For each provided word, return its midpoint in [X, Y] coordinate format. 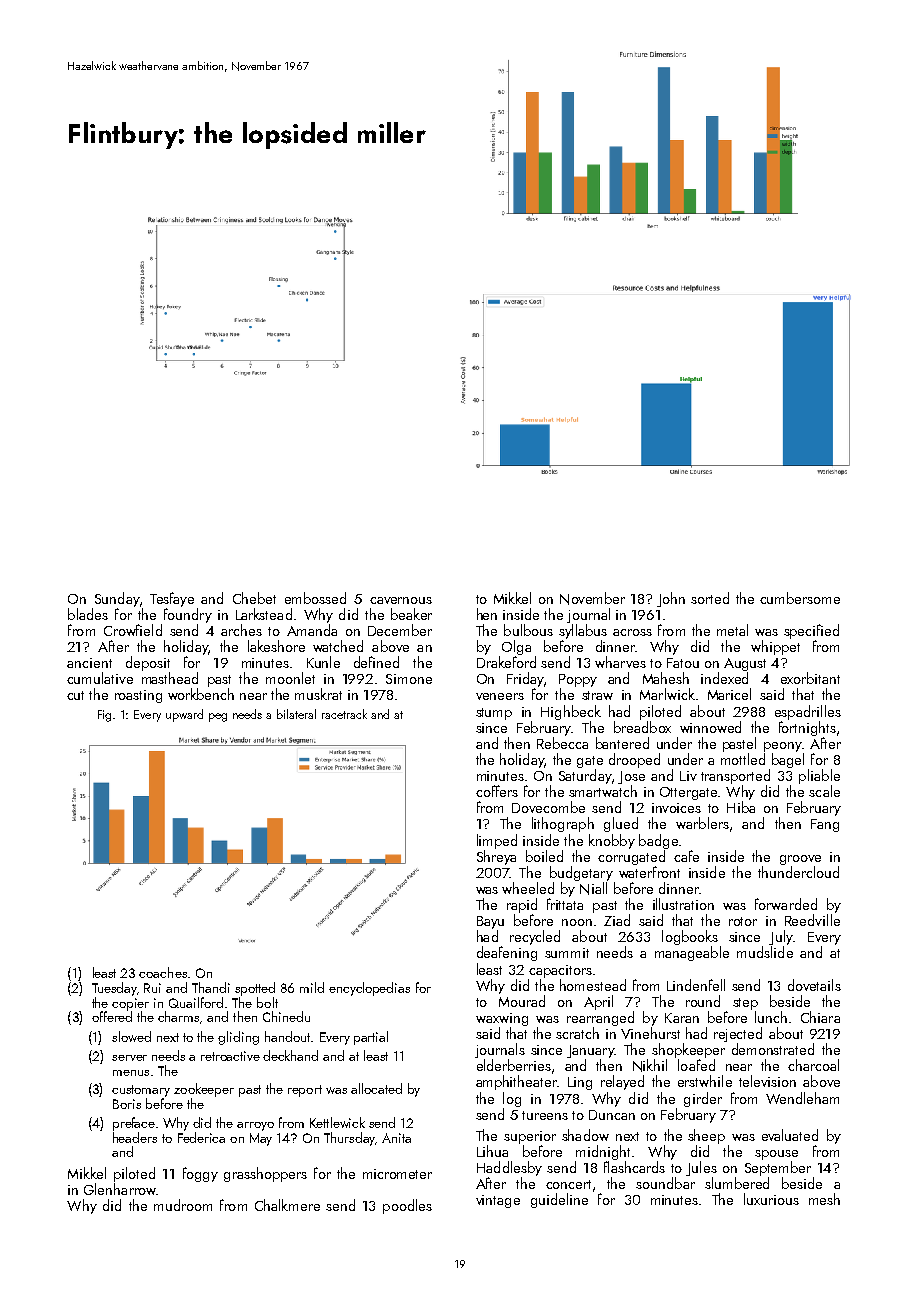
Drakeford [506, 662]
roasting [138, 696]
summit [567, 953]
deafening [507, 953]
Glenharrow [120, 1189]
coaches [163, 972]
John [671, 599]
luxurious [771, 1199]
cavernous [401, 600]
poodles [407, 1206]
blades [88, 614]
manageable [692, 953]
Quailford [196, 1002]
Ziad [617, 920]
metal [732, 630]
